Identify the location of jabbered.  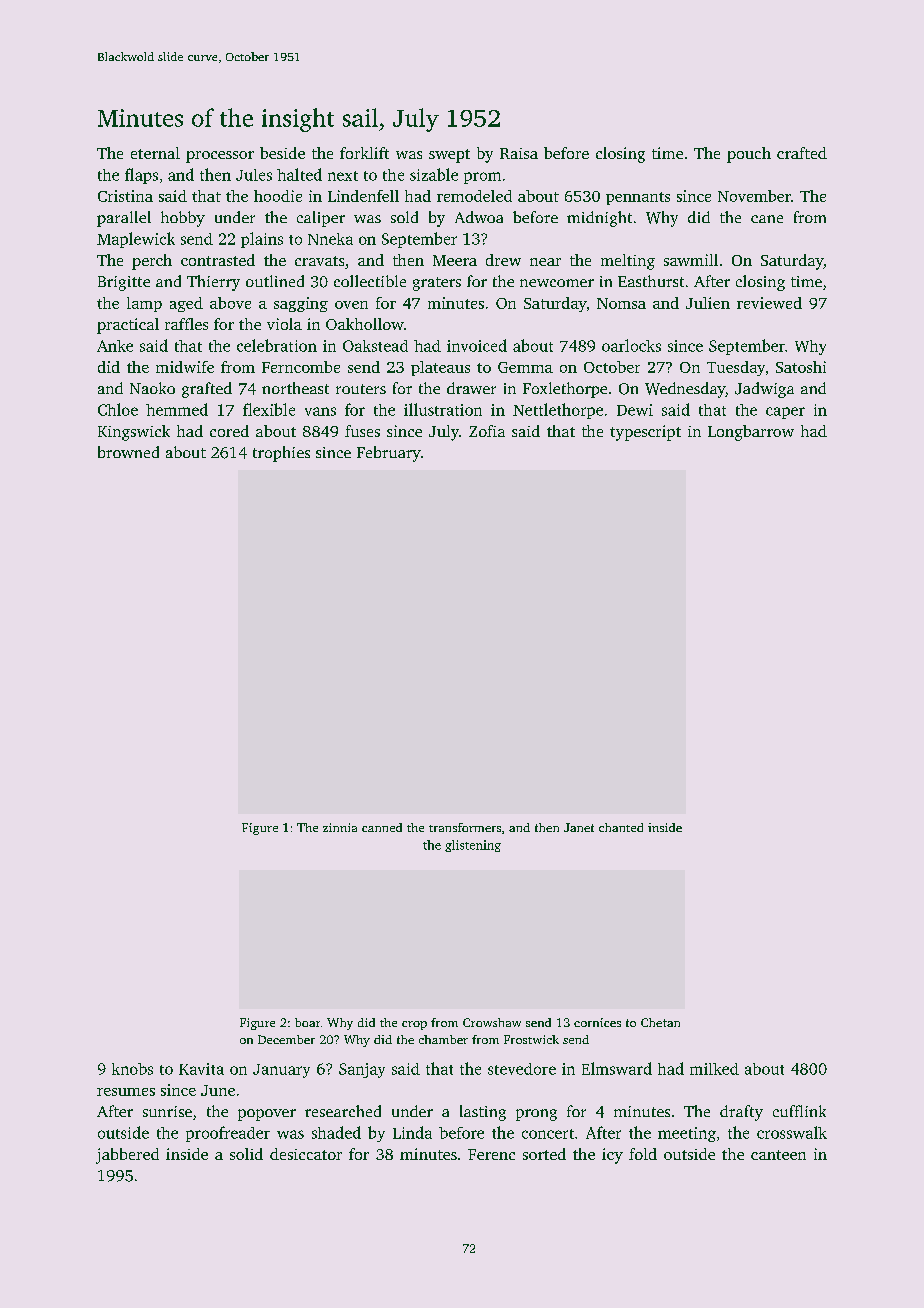
(127, 1156).
